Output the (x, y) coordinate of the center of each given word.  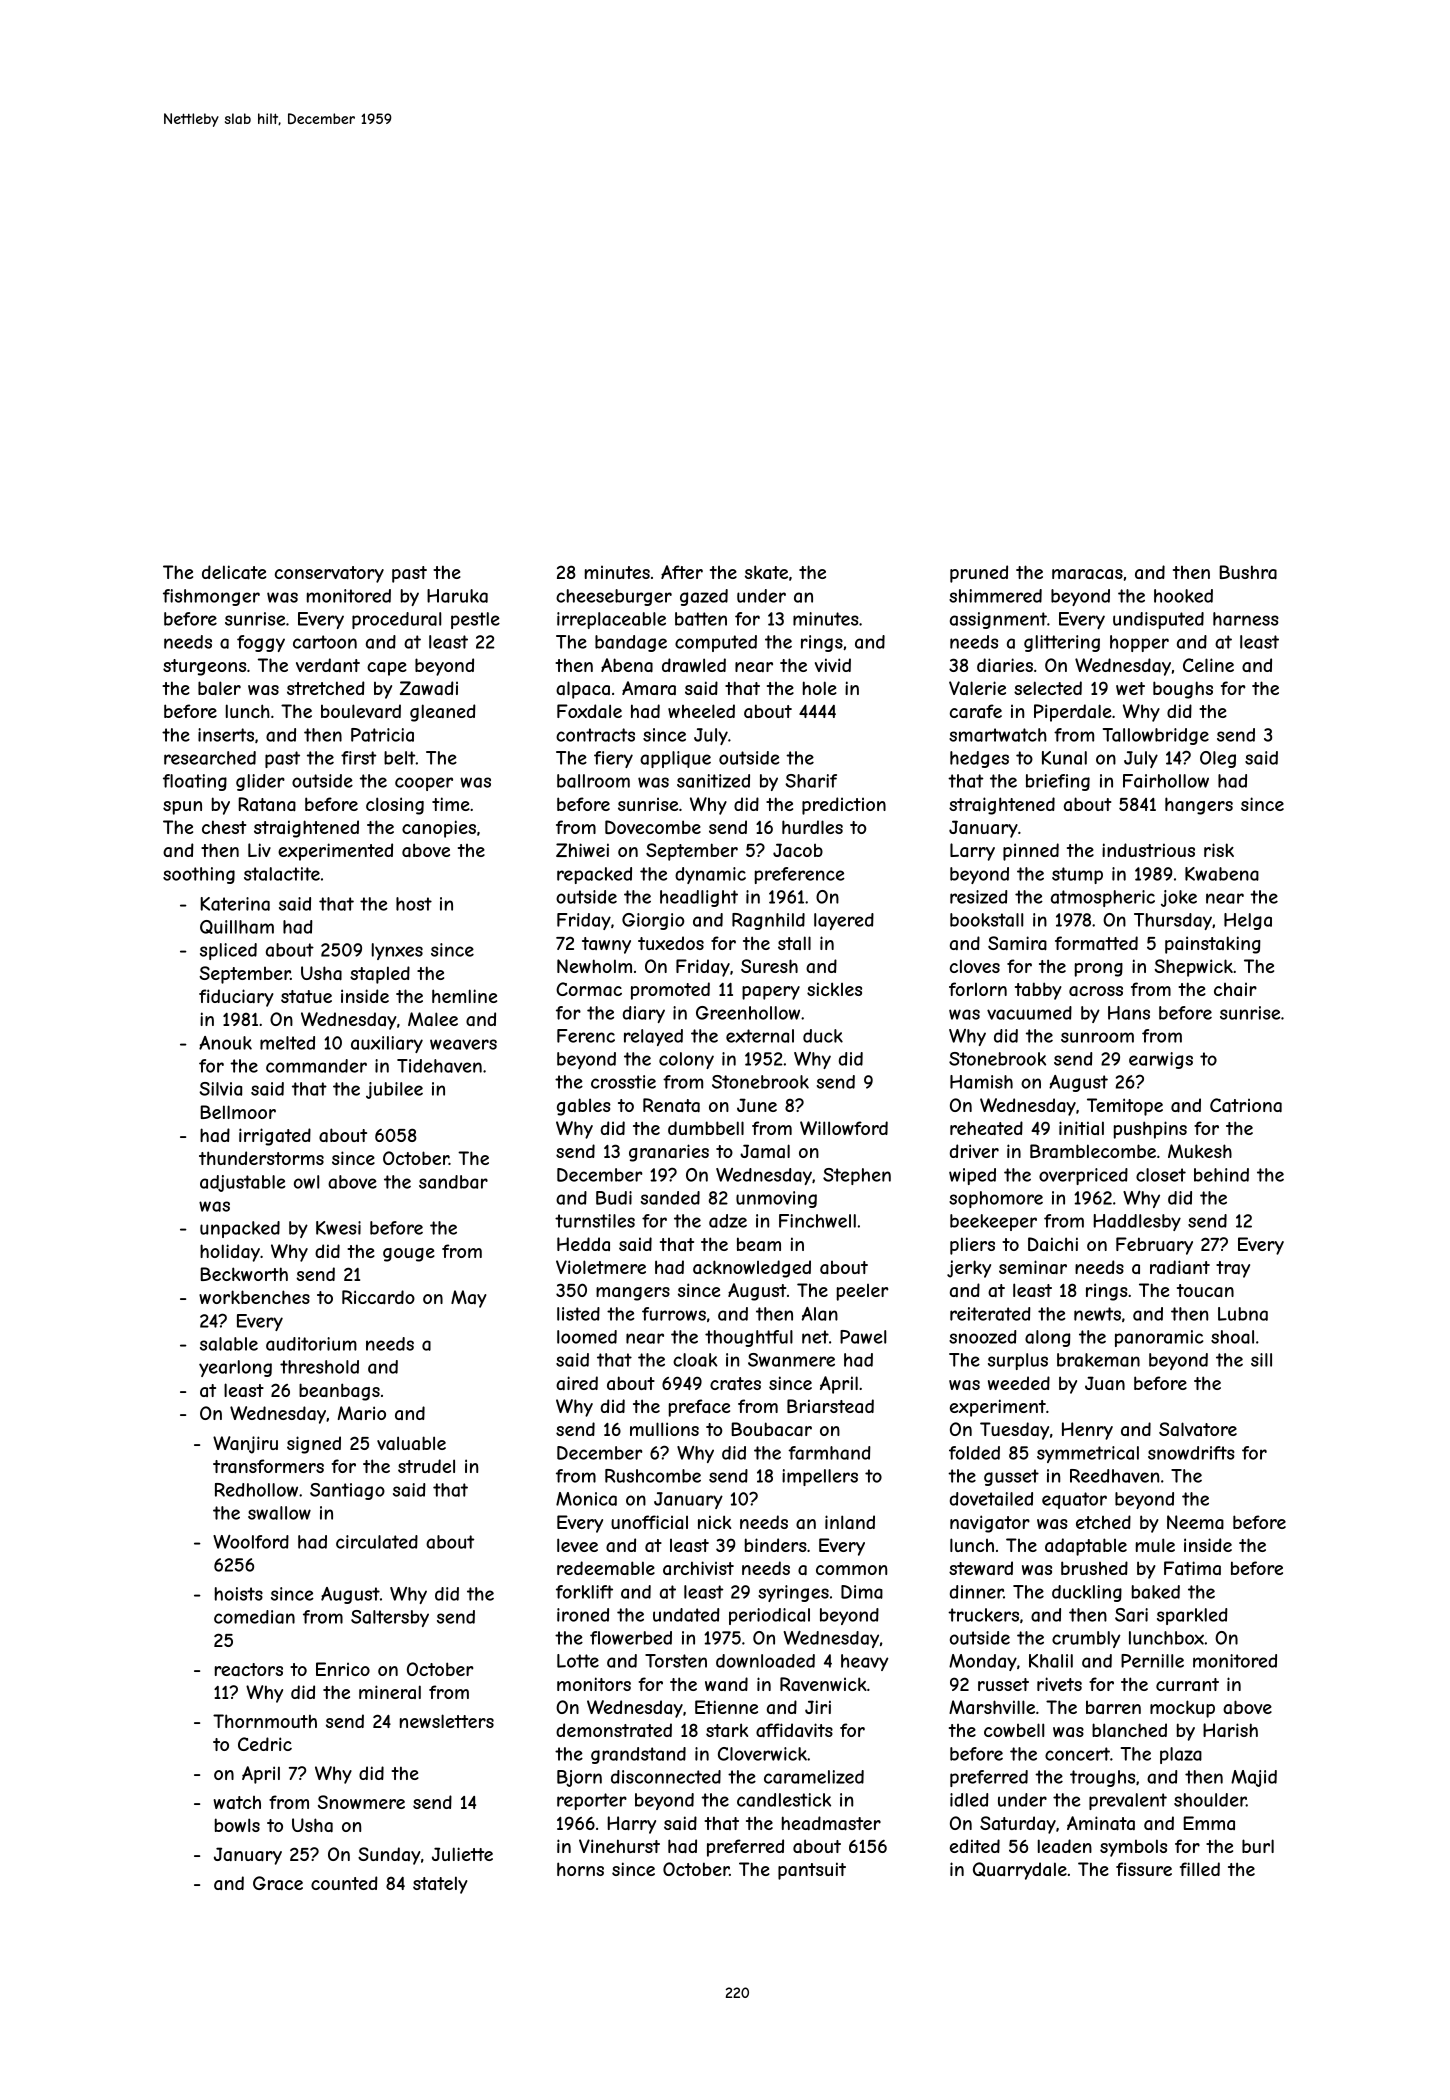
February (1154, 1246)
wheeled (701, 711)
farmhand (829, 1453)
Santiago (347, 1491)
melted (287, 1043)
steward (981, 1568)
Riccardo (378, 1297)
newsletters (447, 1721)
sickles (834, 989)
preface (699, 1408)
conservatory (329, 574)
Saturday (1018, 1825)
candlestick (784, 1800)
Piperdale (1072, 713)
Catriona (1246, 1105)
